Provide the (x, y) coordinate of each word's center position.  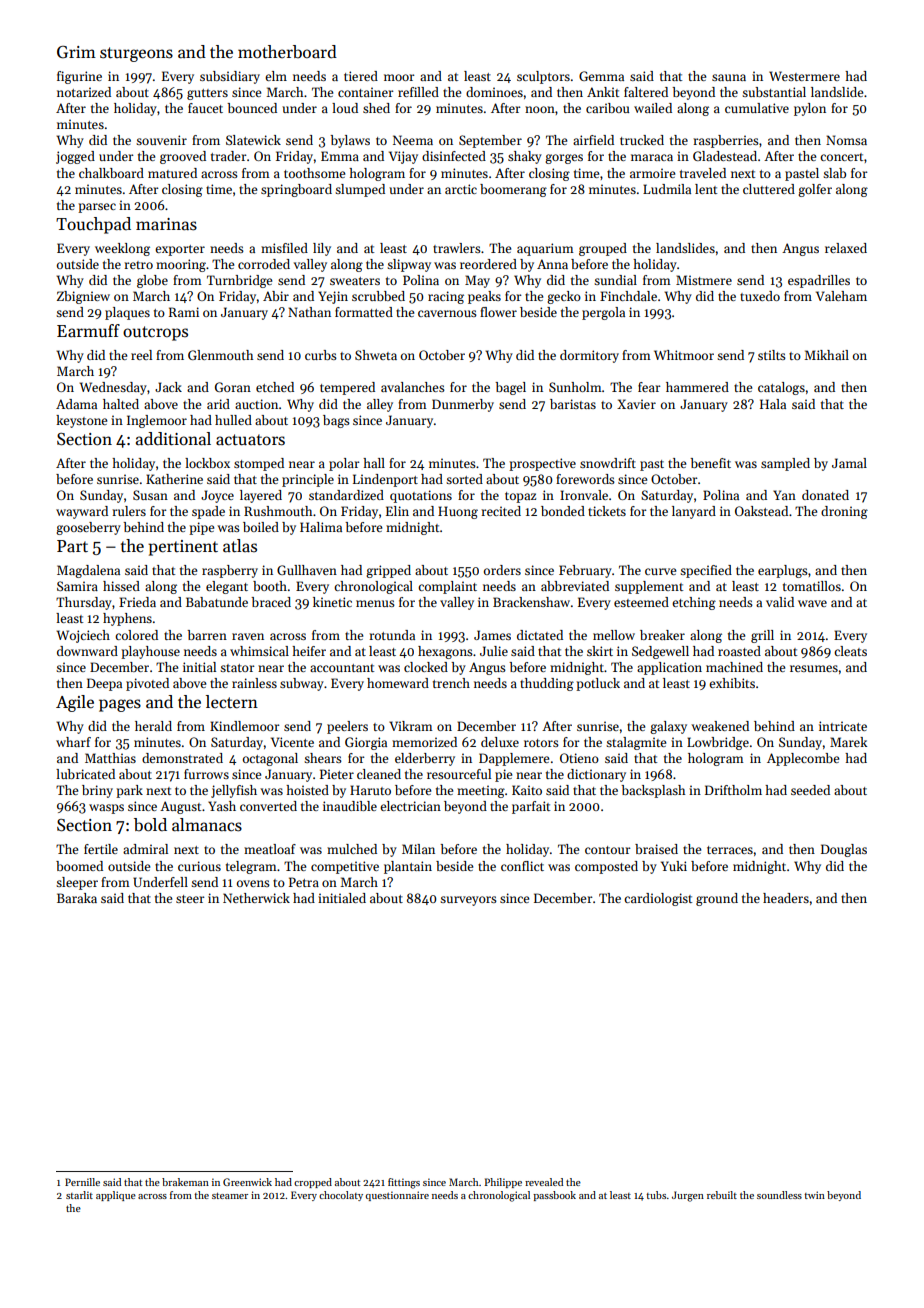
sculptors (543, 77)
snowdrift (608, 463)
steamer (230, 1196)
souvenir (161, 140)
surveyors (468, 901)
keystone (81, 421)
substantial (774, 92)
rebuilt (722, 1195)
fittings (404, 1183)
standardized (346, 495)
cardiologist (658, 899)
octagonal (270, 759)
